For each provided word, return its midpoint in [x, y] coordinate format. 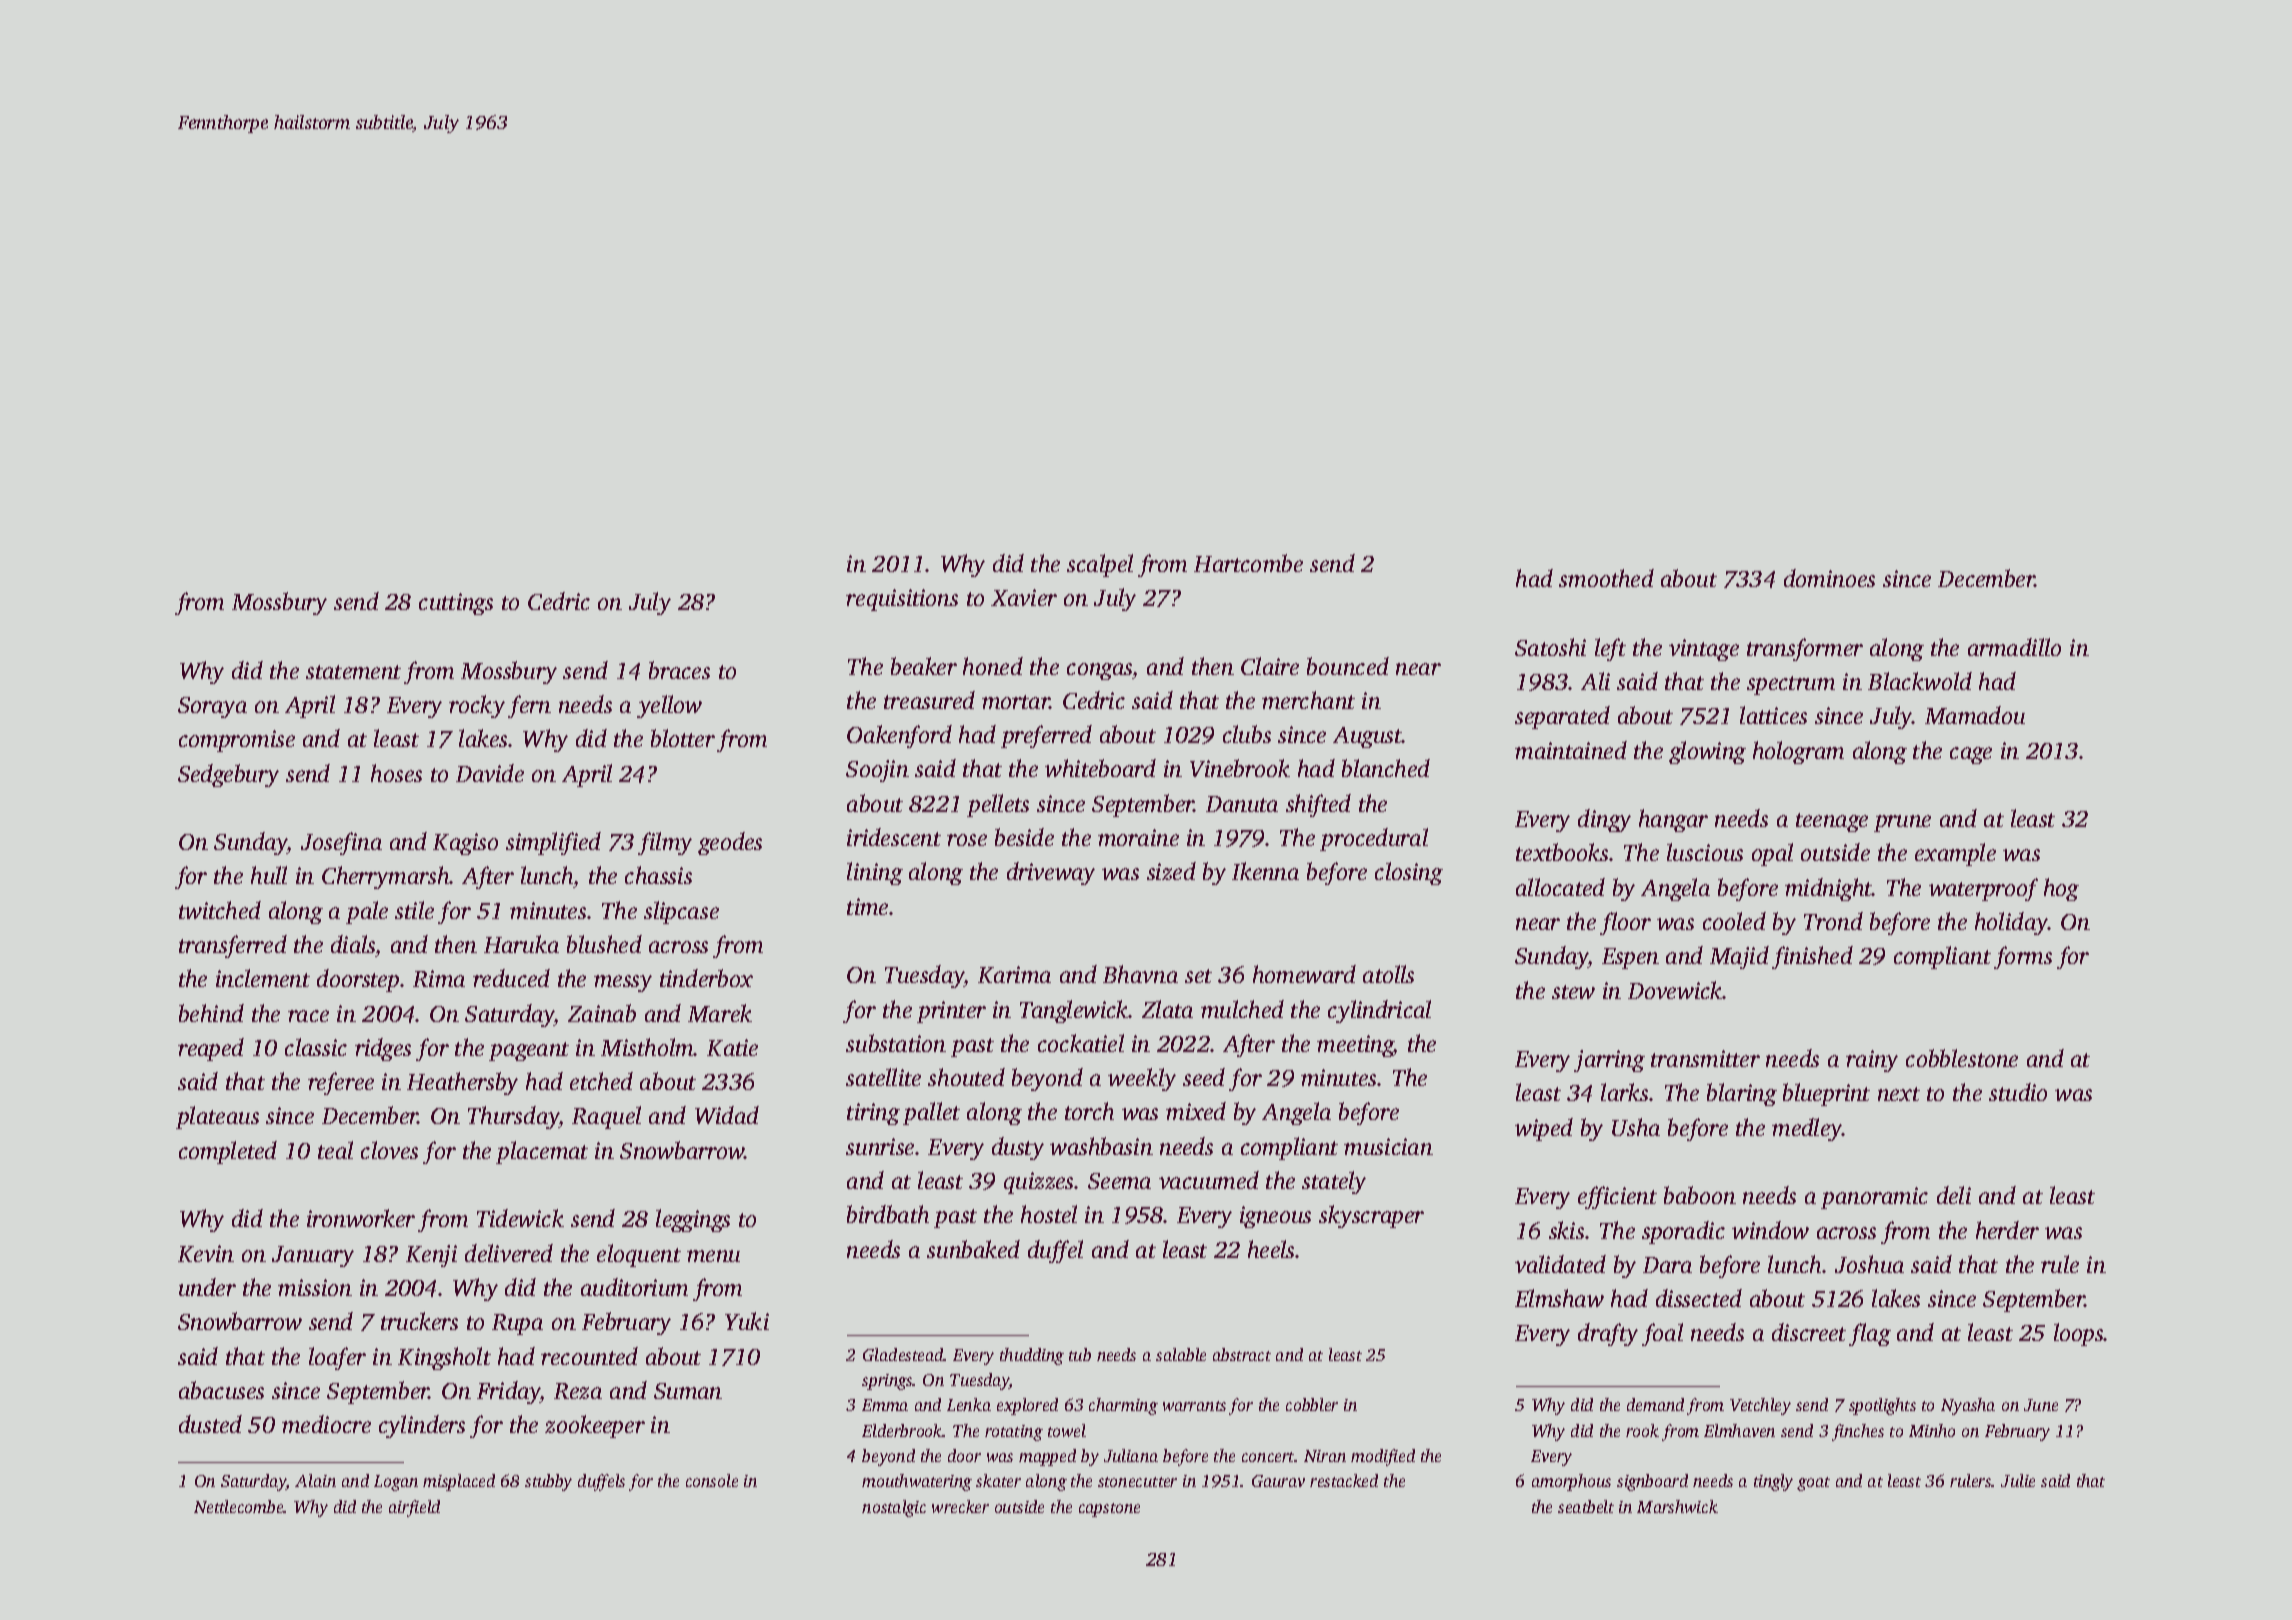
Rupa [517, 1324]
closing [1409, 873]
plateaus [217, 1117]
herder [2007, 1230]
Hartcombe [1248, 563]
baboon [1700, 1195]
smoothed [1606, 578]
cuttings [456, 604]
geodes [730, 843]
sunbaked [973, 1249]
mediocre [326, 1424]
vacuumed [1209, 1180]
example [1955, 854]
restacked [1344, 1480]
